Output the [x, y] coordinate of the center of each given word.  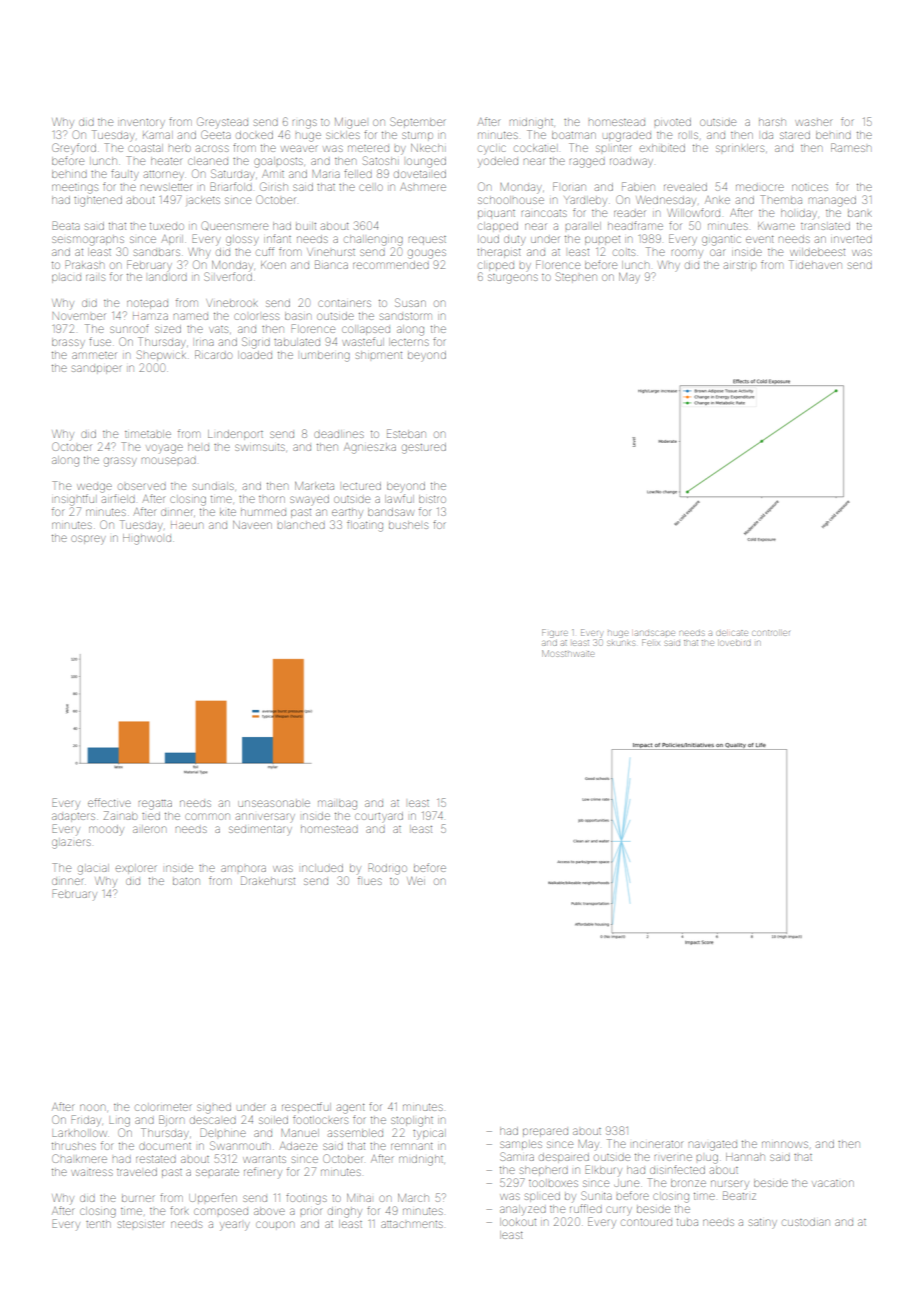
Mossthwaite [568, 653]
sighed [214, 1108]
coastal [145, 148]
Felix [650, 642]
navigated [713, 1146]
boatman [574, 135]
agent [351, 1109]
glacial [93, 869]
